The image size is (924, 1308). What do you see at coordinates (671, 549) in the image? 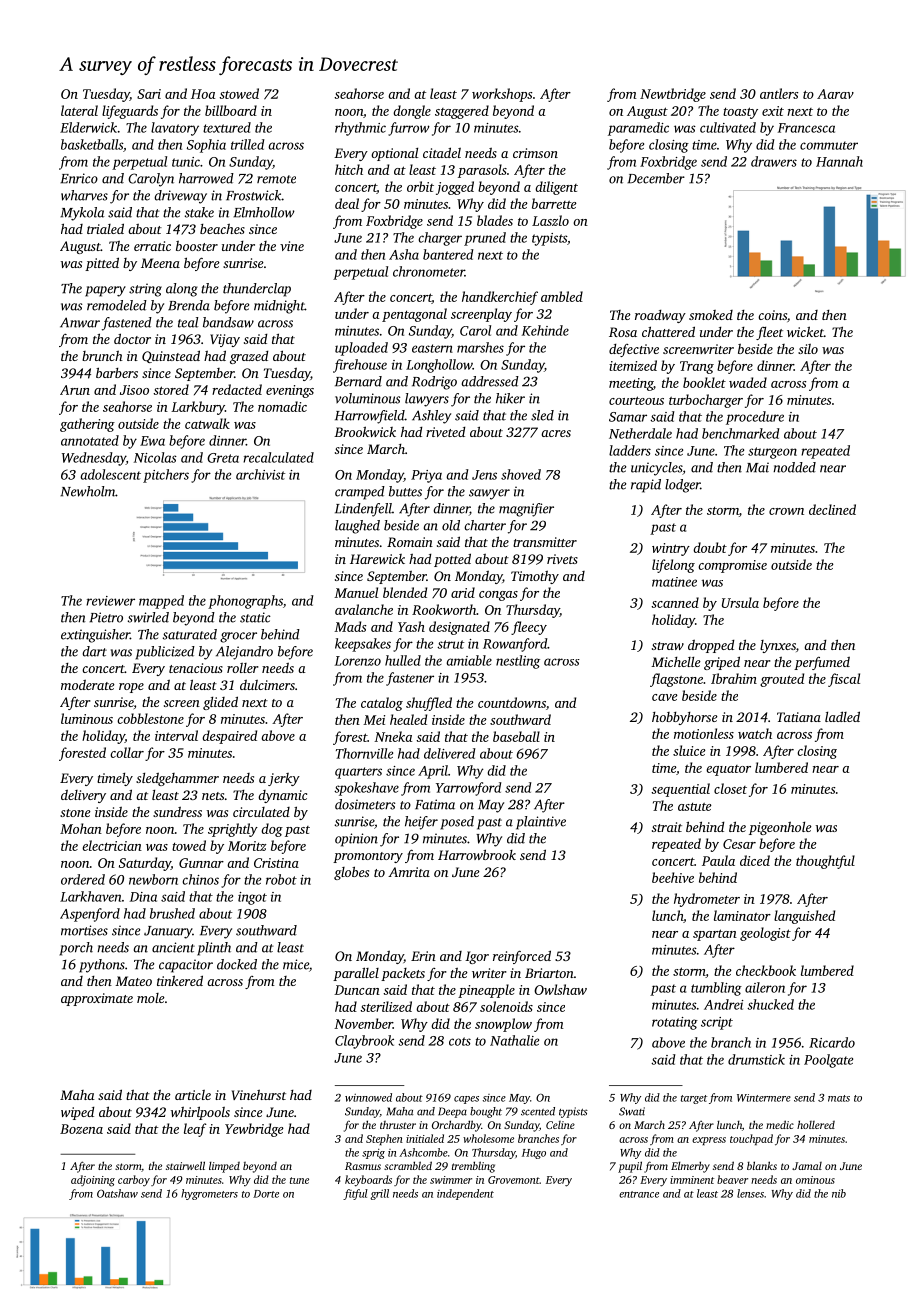
I see `wintry` at bounding box center [671, 549].
